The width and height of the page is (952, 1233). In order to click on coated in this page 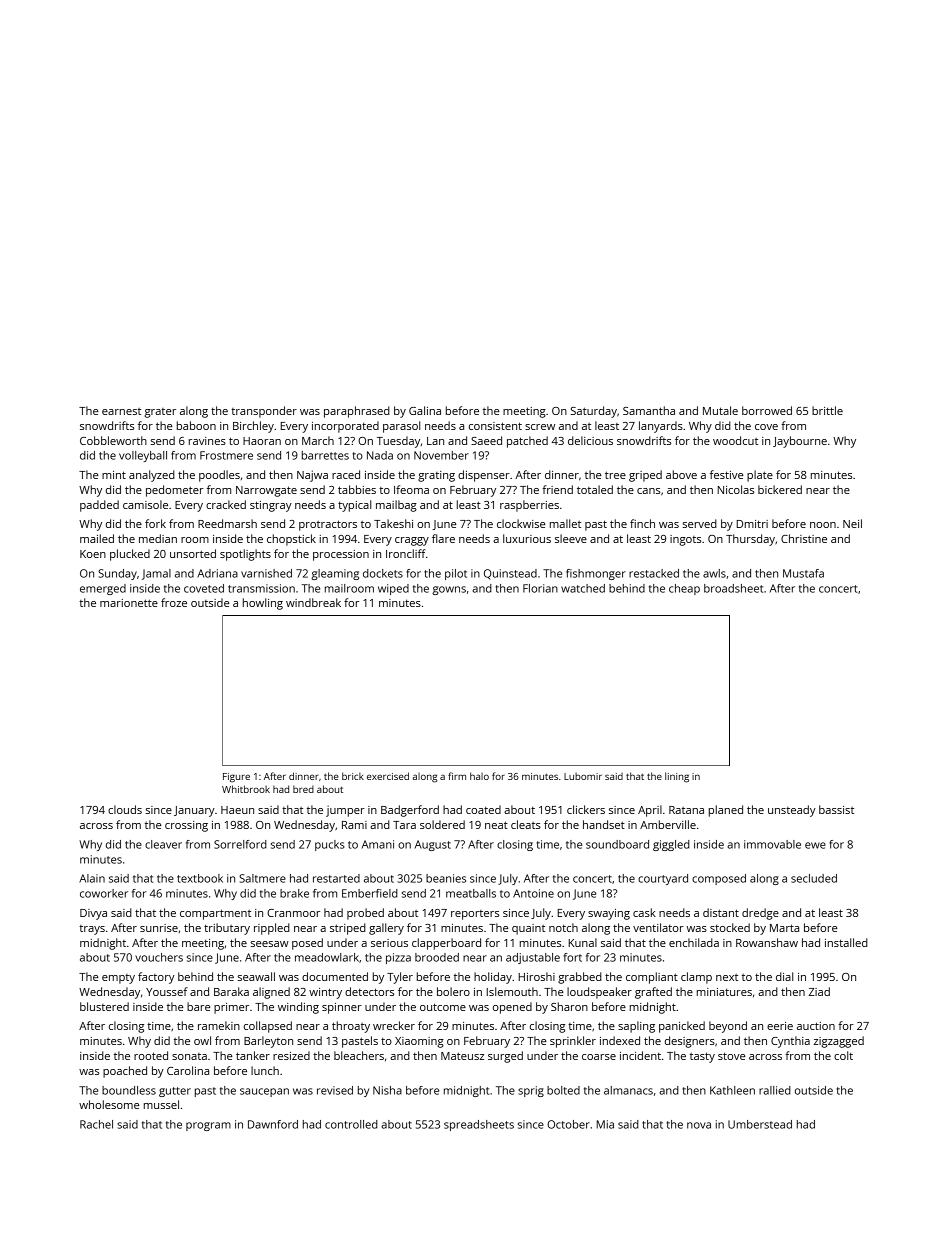, I will do `click(483, 809)`.
